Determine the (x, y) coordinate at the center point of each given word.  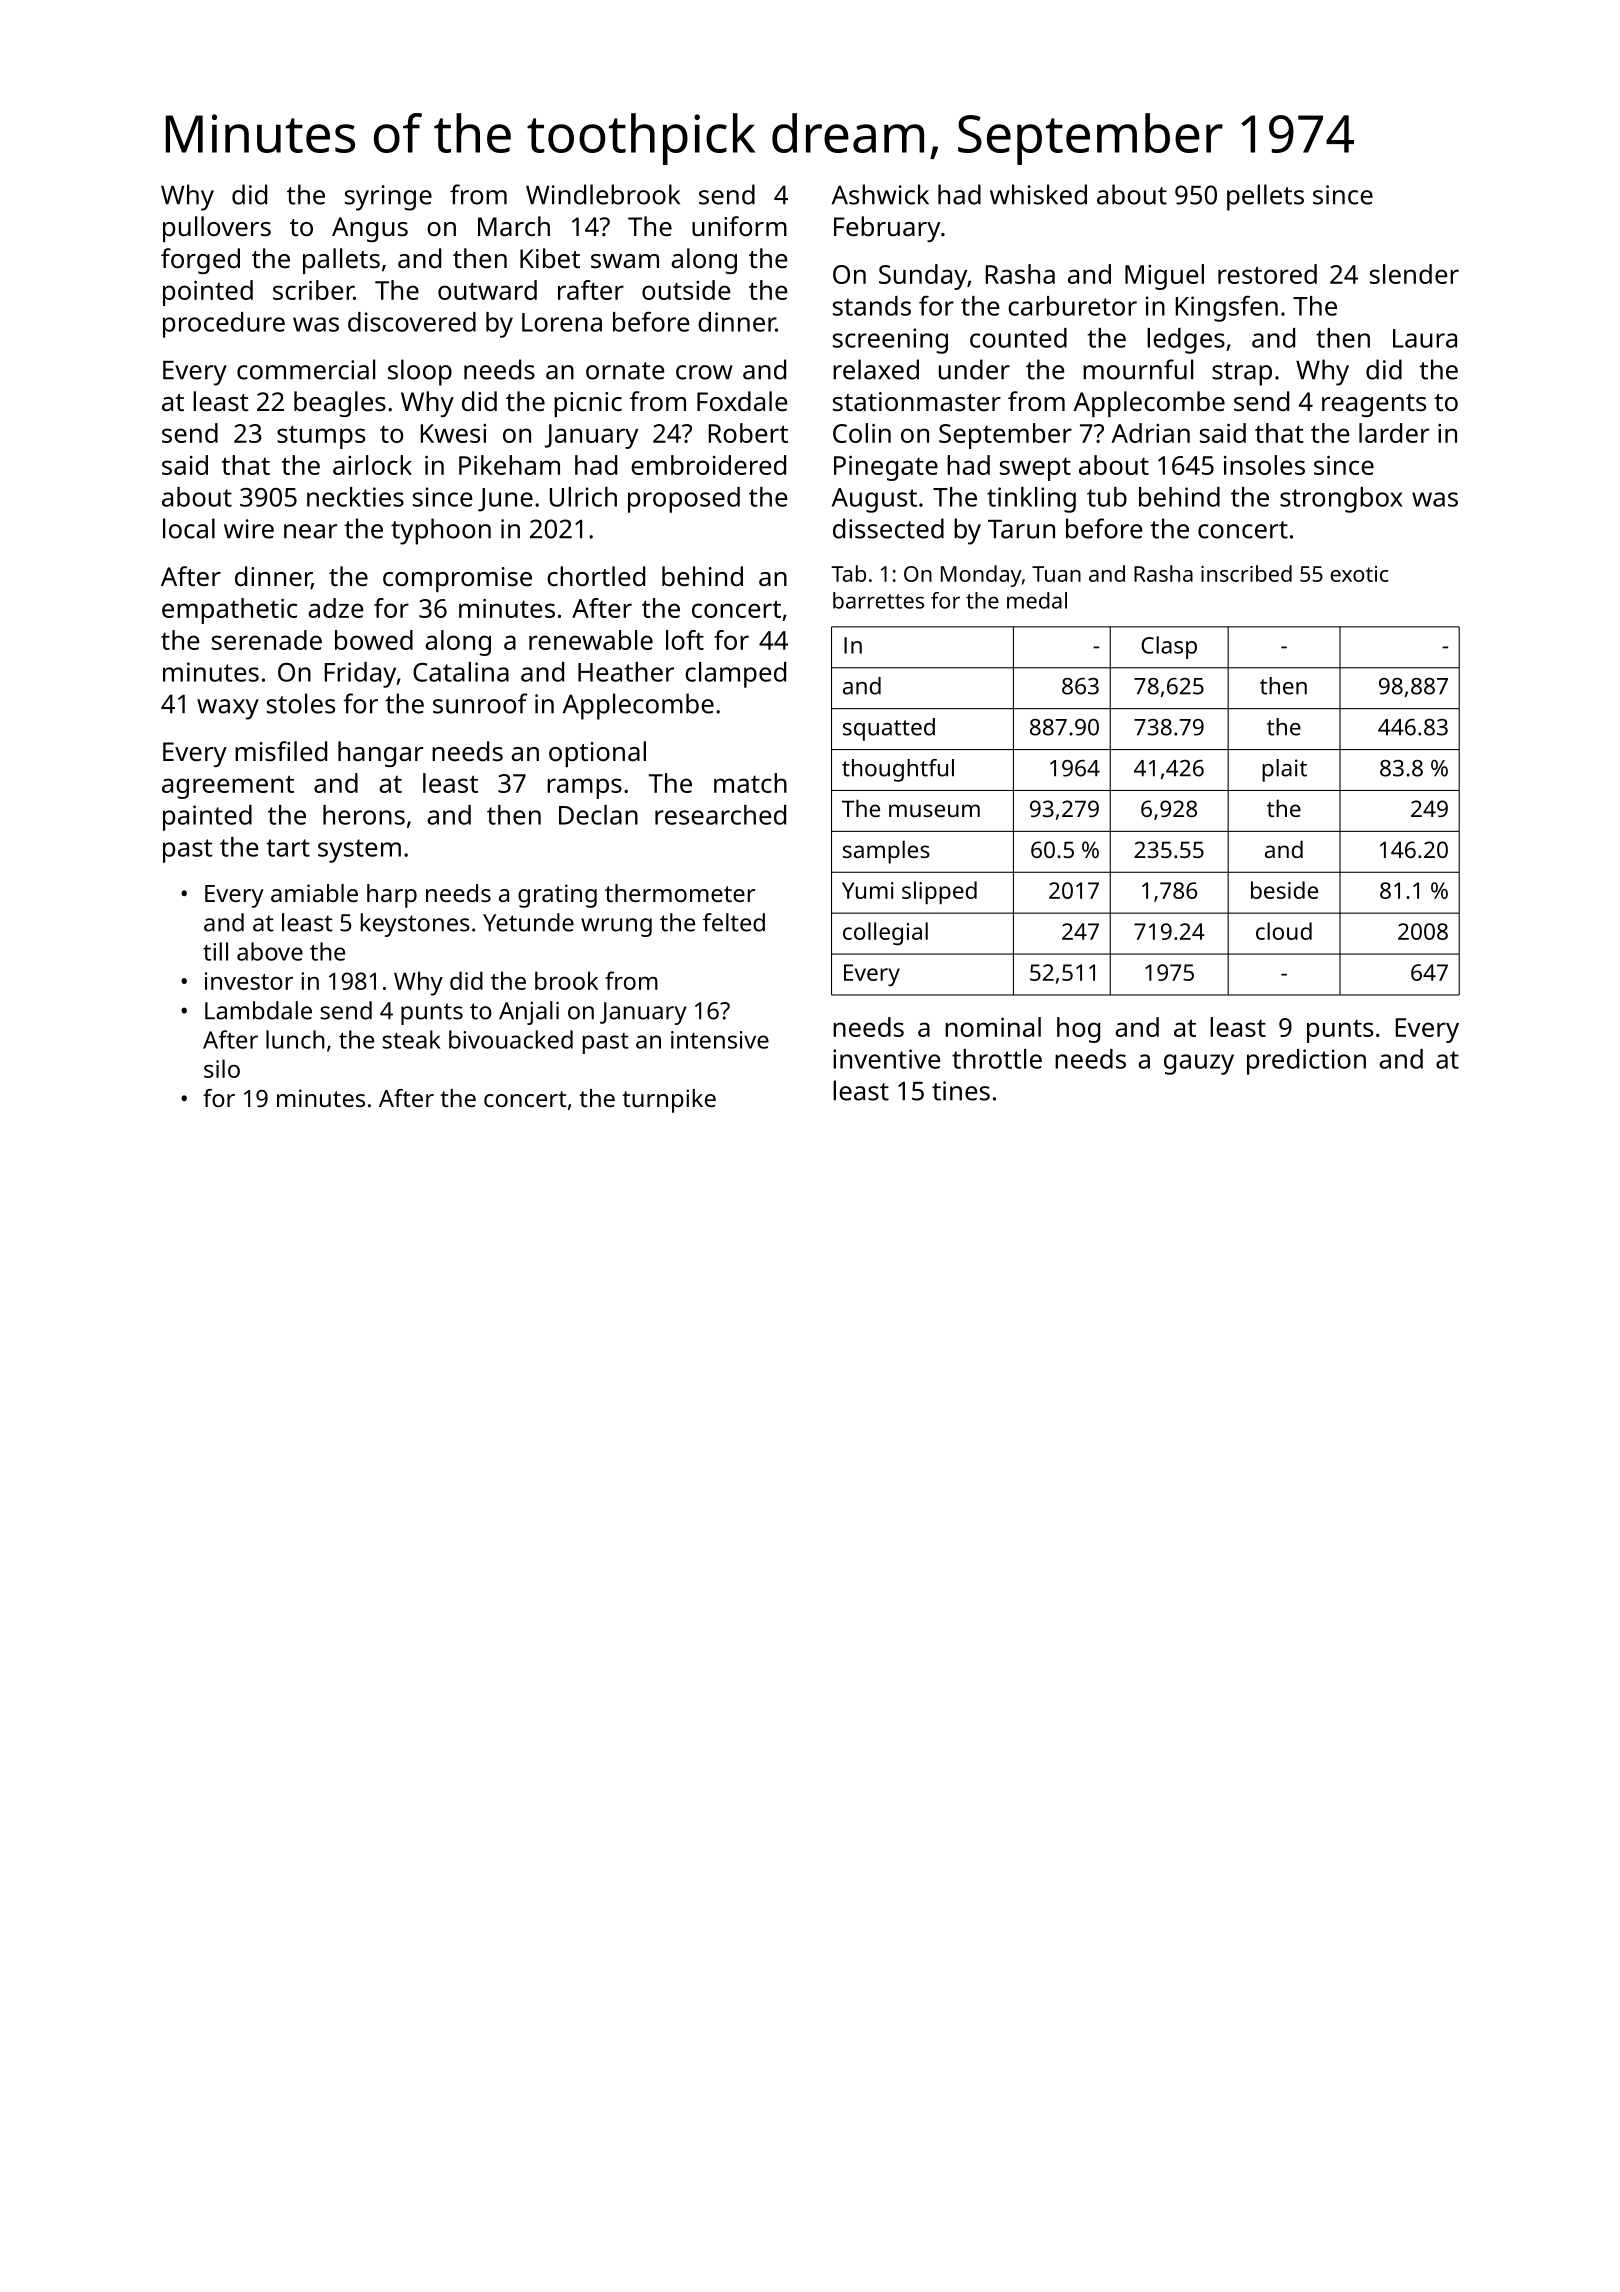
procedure (224, 325)
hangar (380, 754)
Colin (862, 433)
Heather (626, 672)
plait (1284, 770)
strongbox (1341, 500)
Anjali (529, 1013)
